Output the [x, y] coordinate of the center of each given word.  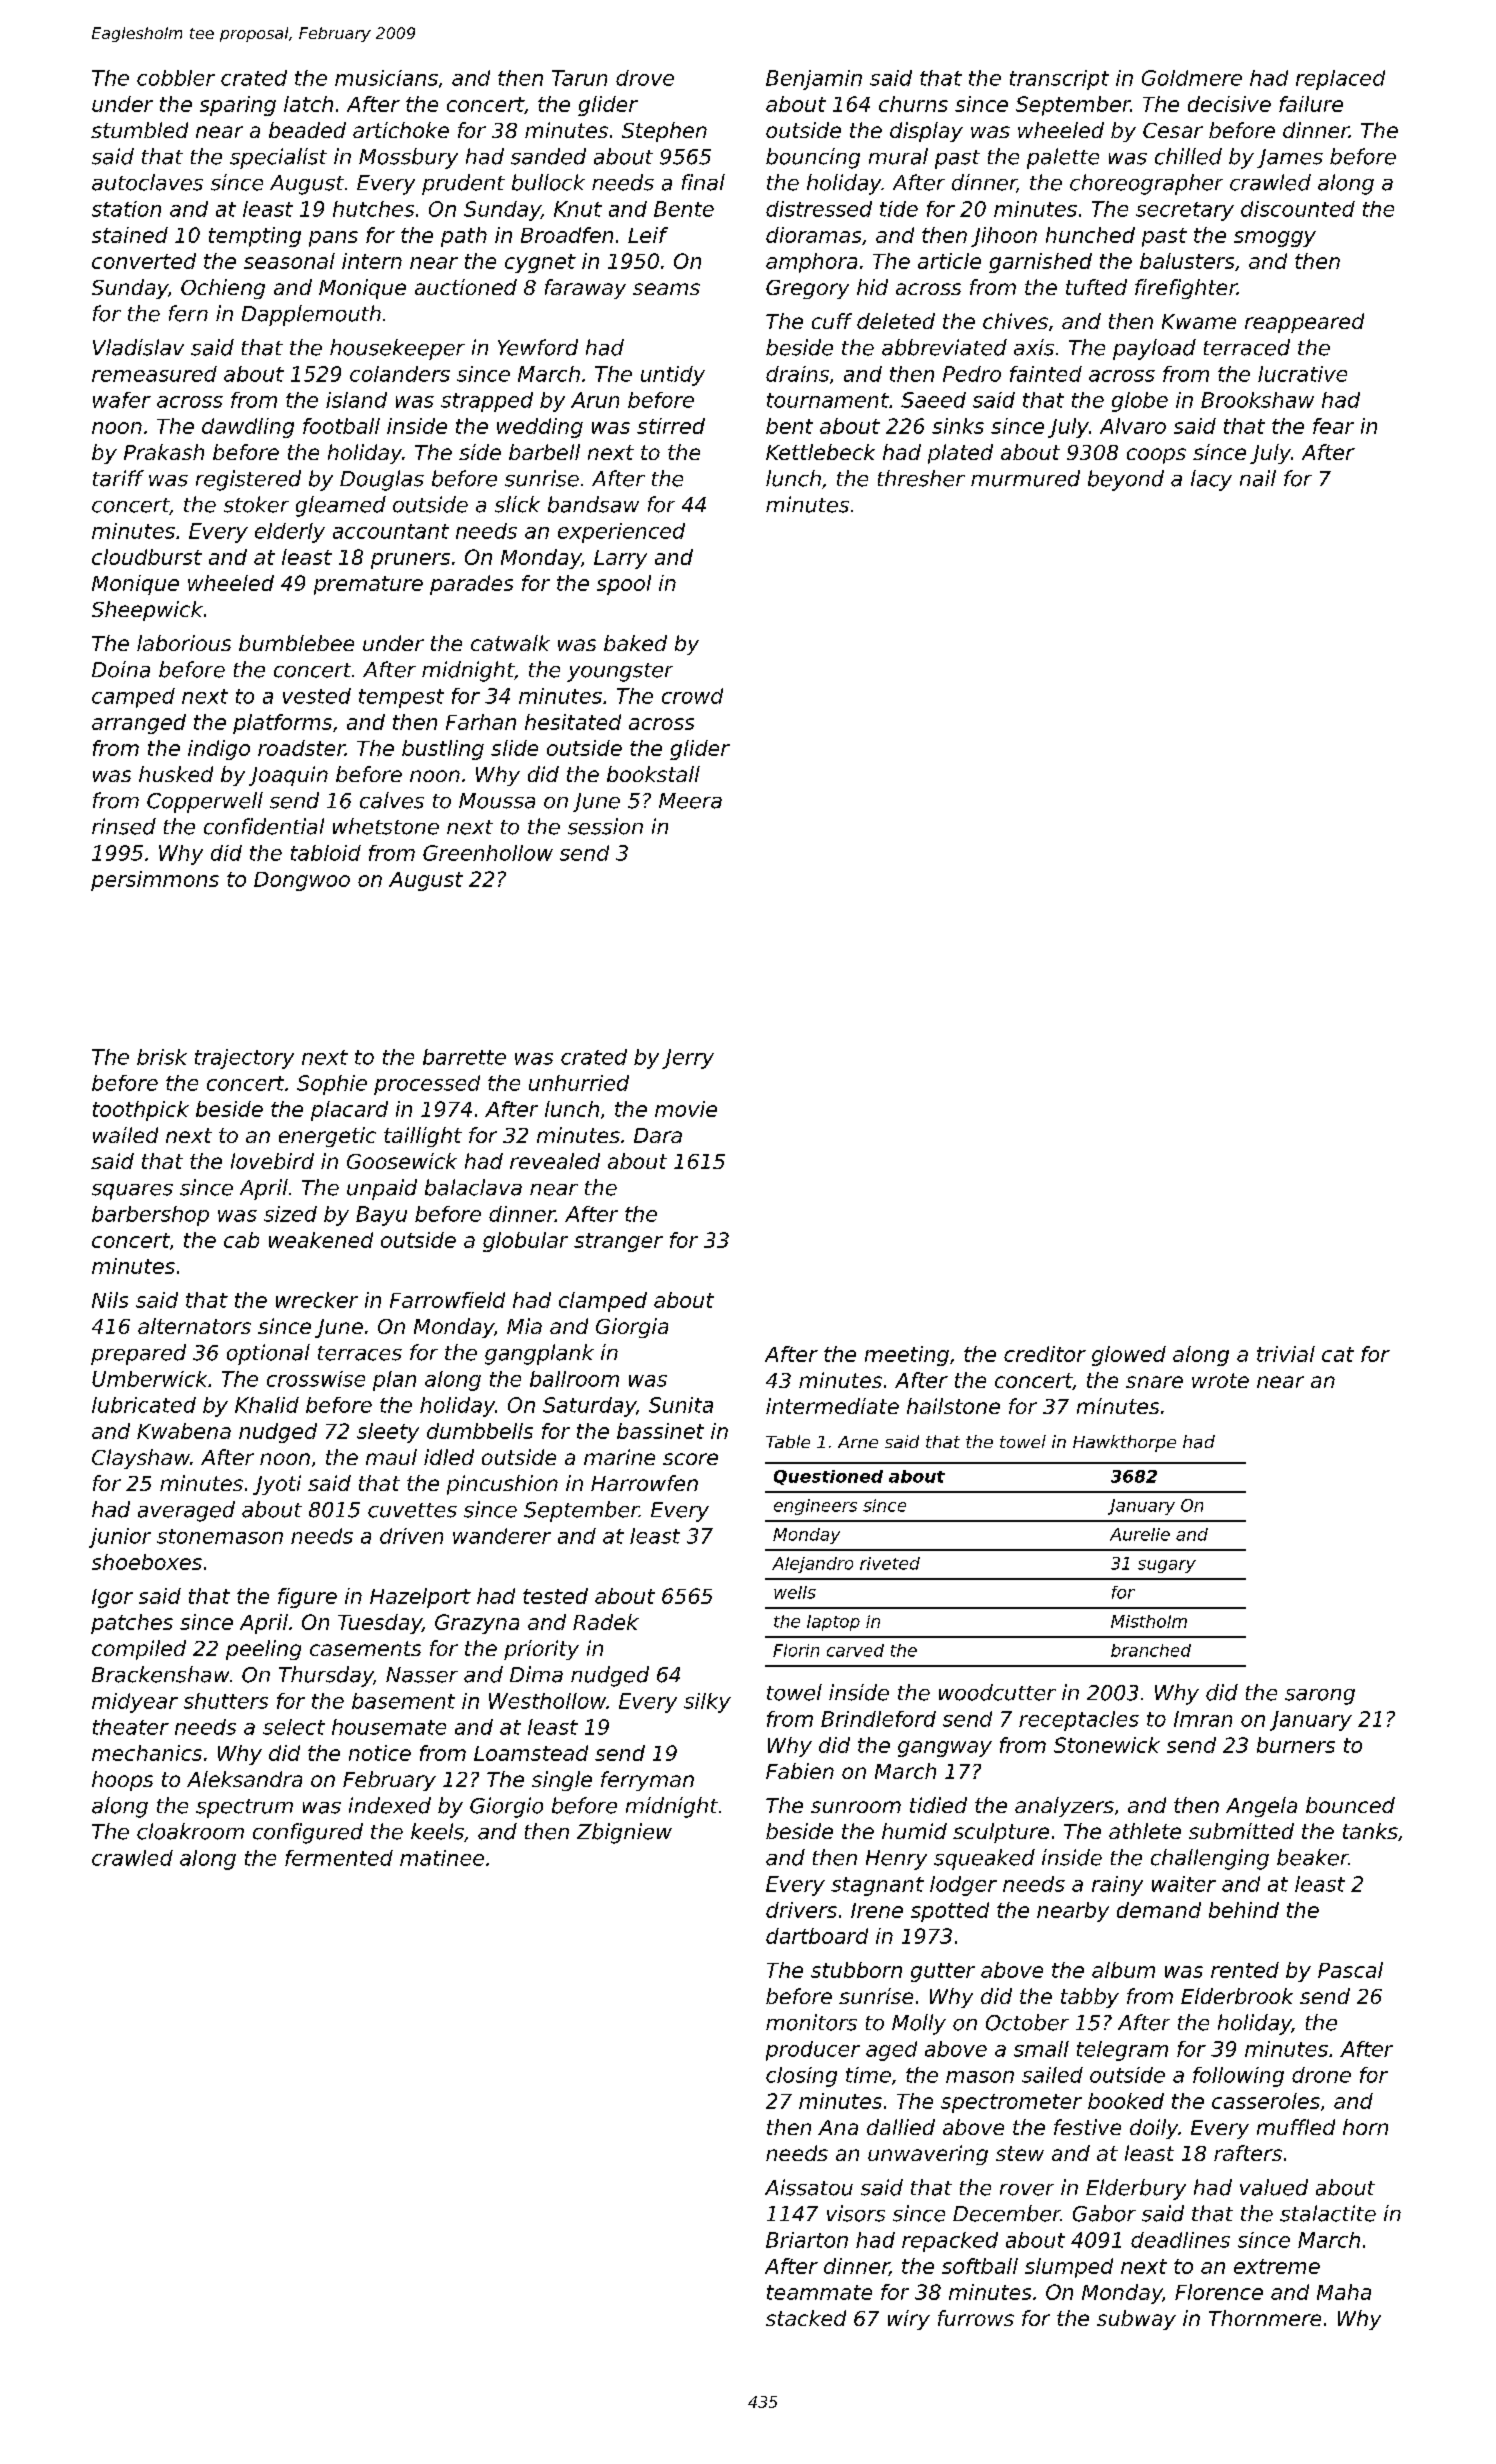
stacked [806, 2318]
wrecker [317, 1300]
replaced [1340, 80]
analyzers [1064, 1807]
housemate [389, 1727]
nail [1258, 478]
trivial [1286, 1354]
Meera [690, 801]
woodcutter [997, 1692]
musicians [386, 78]
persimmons [155, 881]
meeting [907, 1356]
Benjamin [814, 80]
